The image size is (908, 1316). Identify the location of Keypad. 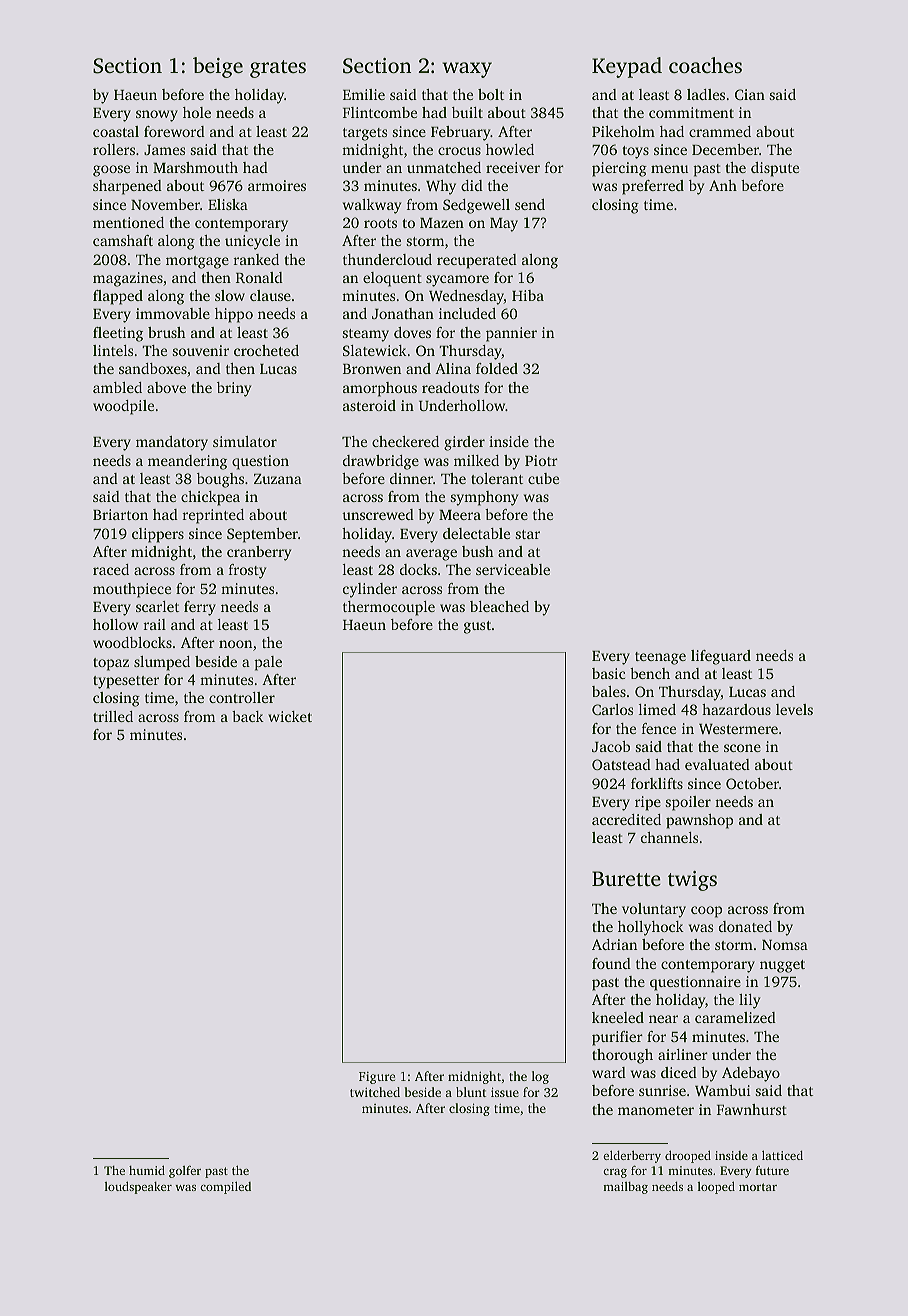
(627, 67).
